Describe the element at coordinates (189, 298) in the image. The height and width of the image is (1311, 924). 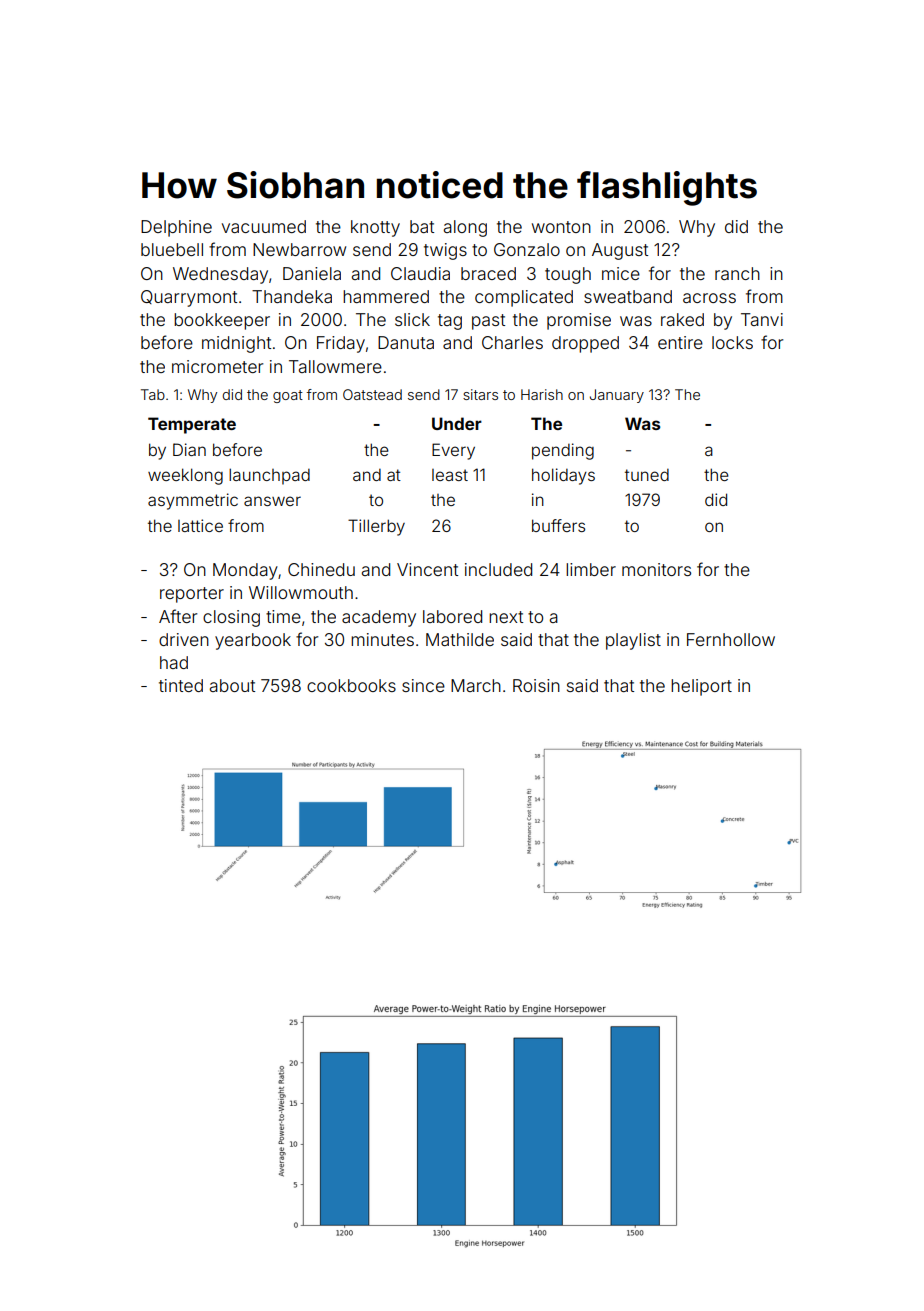
I see `Quarrymont` at that location.
